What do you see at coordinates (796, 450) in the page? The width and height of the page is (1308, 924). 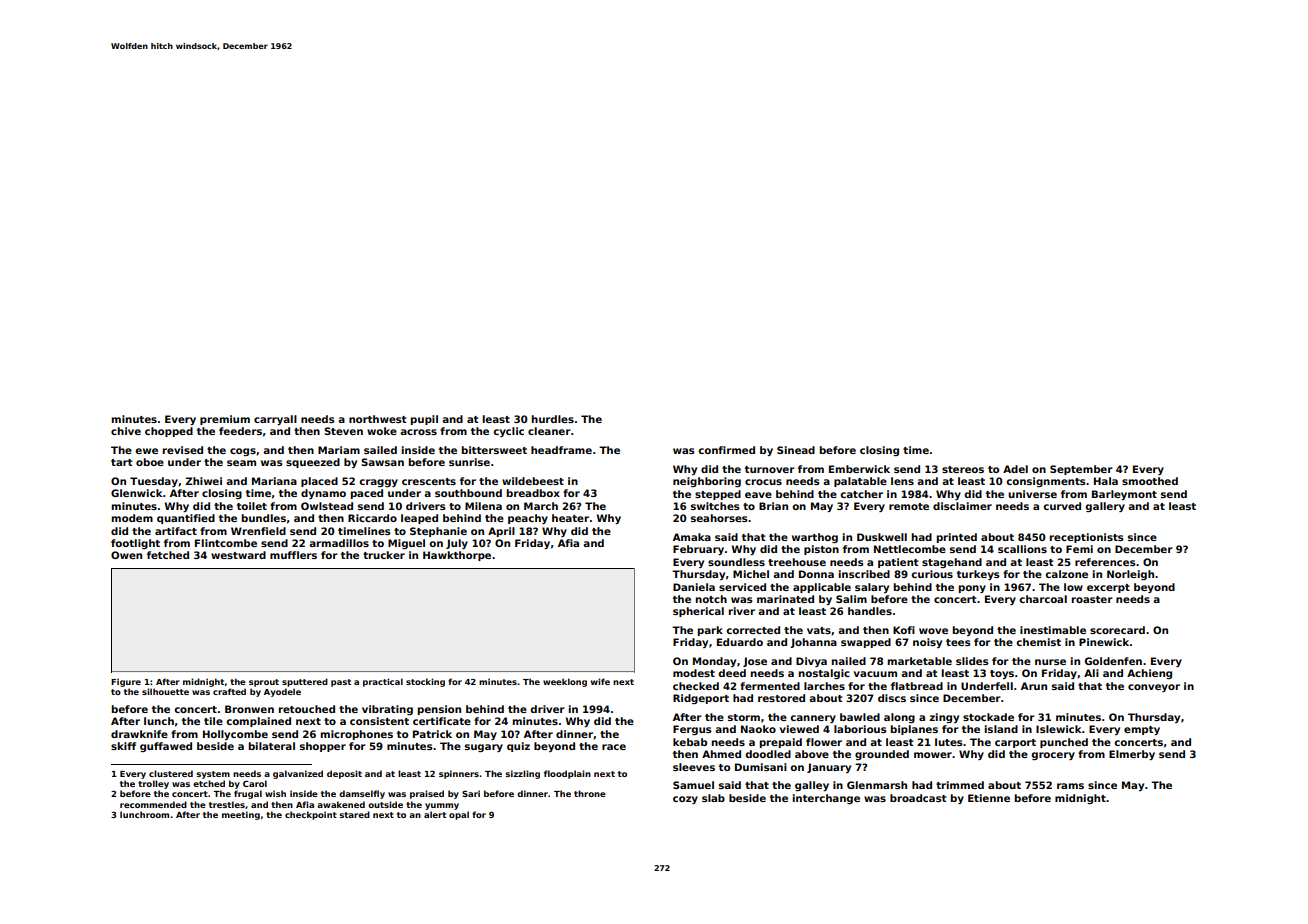 I see `Sinead` at bounding box center [796, 450].
